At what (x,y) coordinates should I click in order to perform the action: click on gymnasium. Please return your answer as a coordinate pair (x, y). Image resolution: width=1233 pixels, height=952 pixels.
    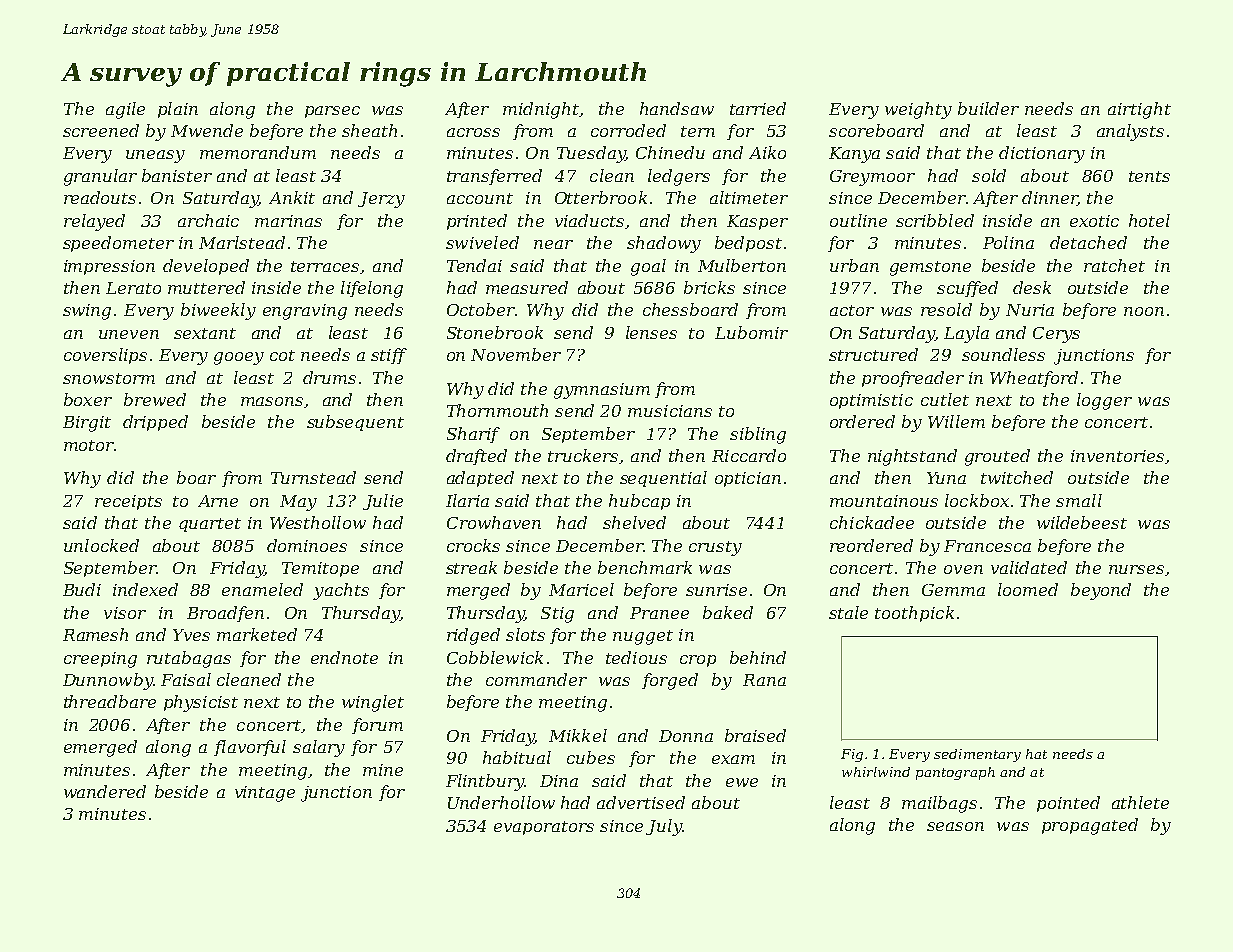
    Looking at the image, I should click on (602, 391).
